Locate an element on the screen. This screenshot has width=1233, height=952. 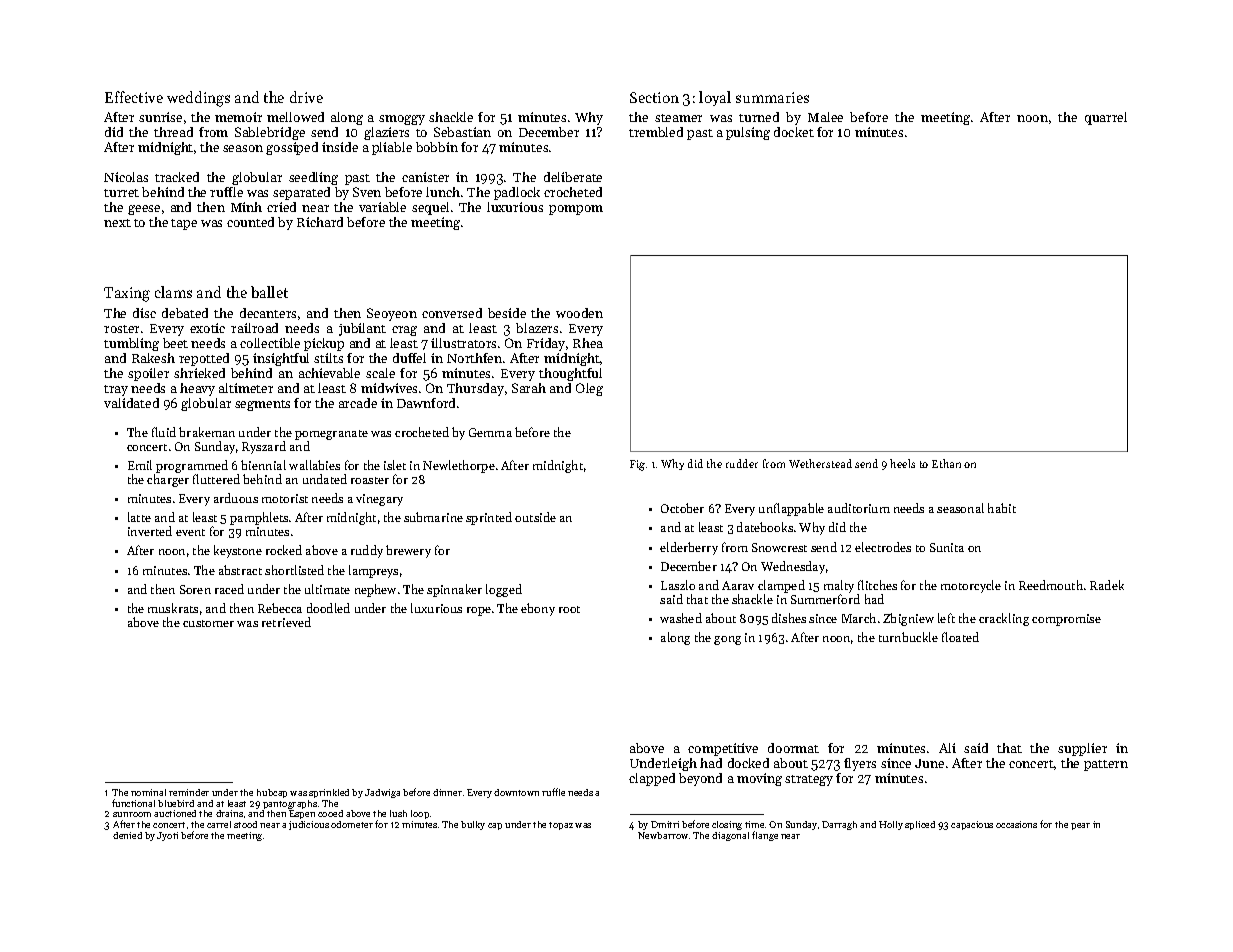
charger is located at coordinates (168, 480).
